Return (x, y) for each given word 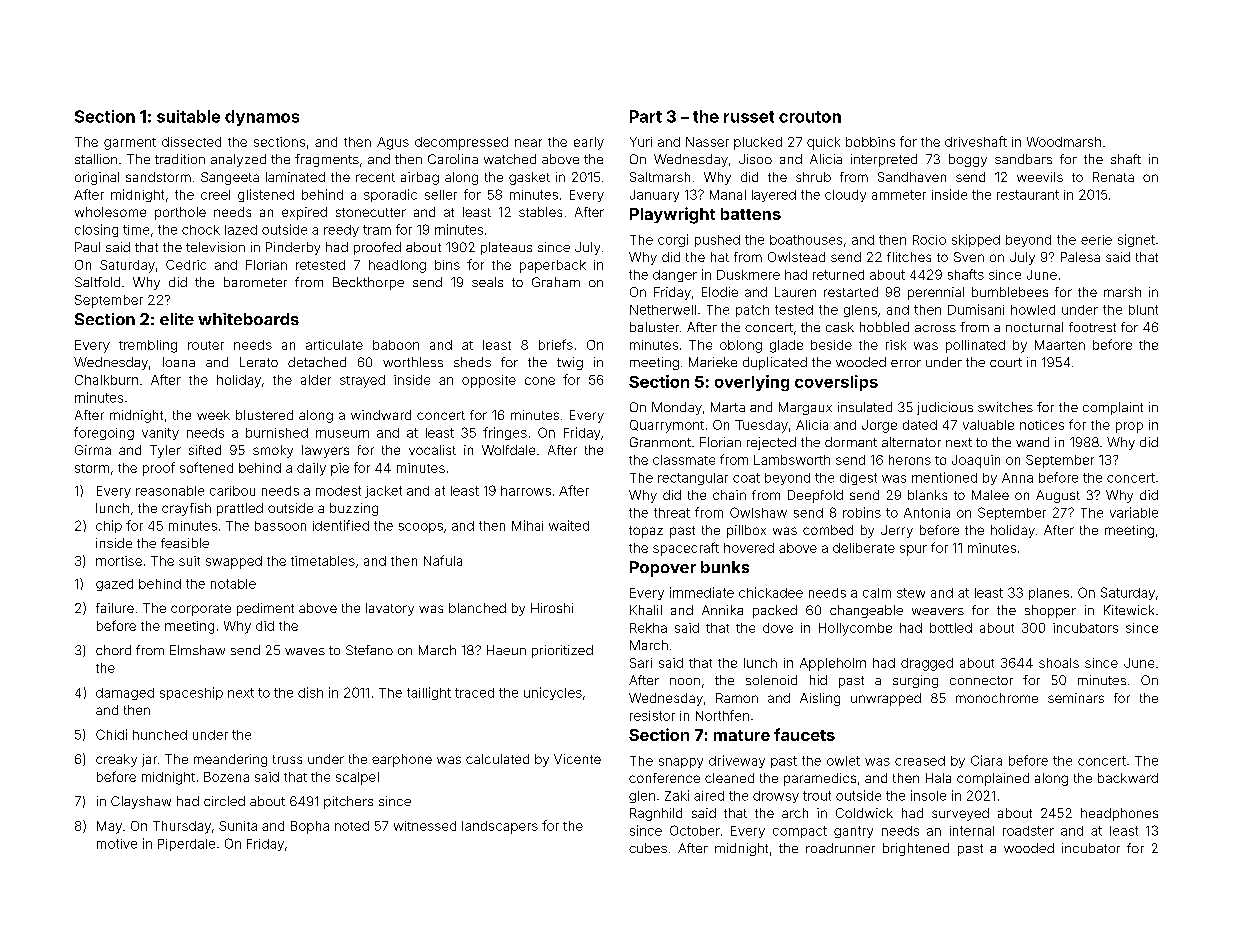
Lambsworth (792, 460)
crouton (810, 117)
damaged (125, 694)
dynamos (262, 118)
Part (646, 116)
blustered (264, 415)
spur (913, 550)
